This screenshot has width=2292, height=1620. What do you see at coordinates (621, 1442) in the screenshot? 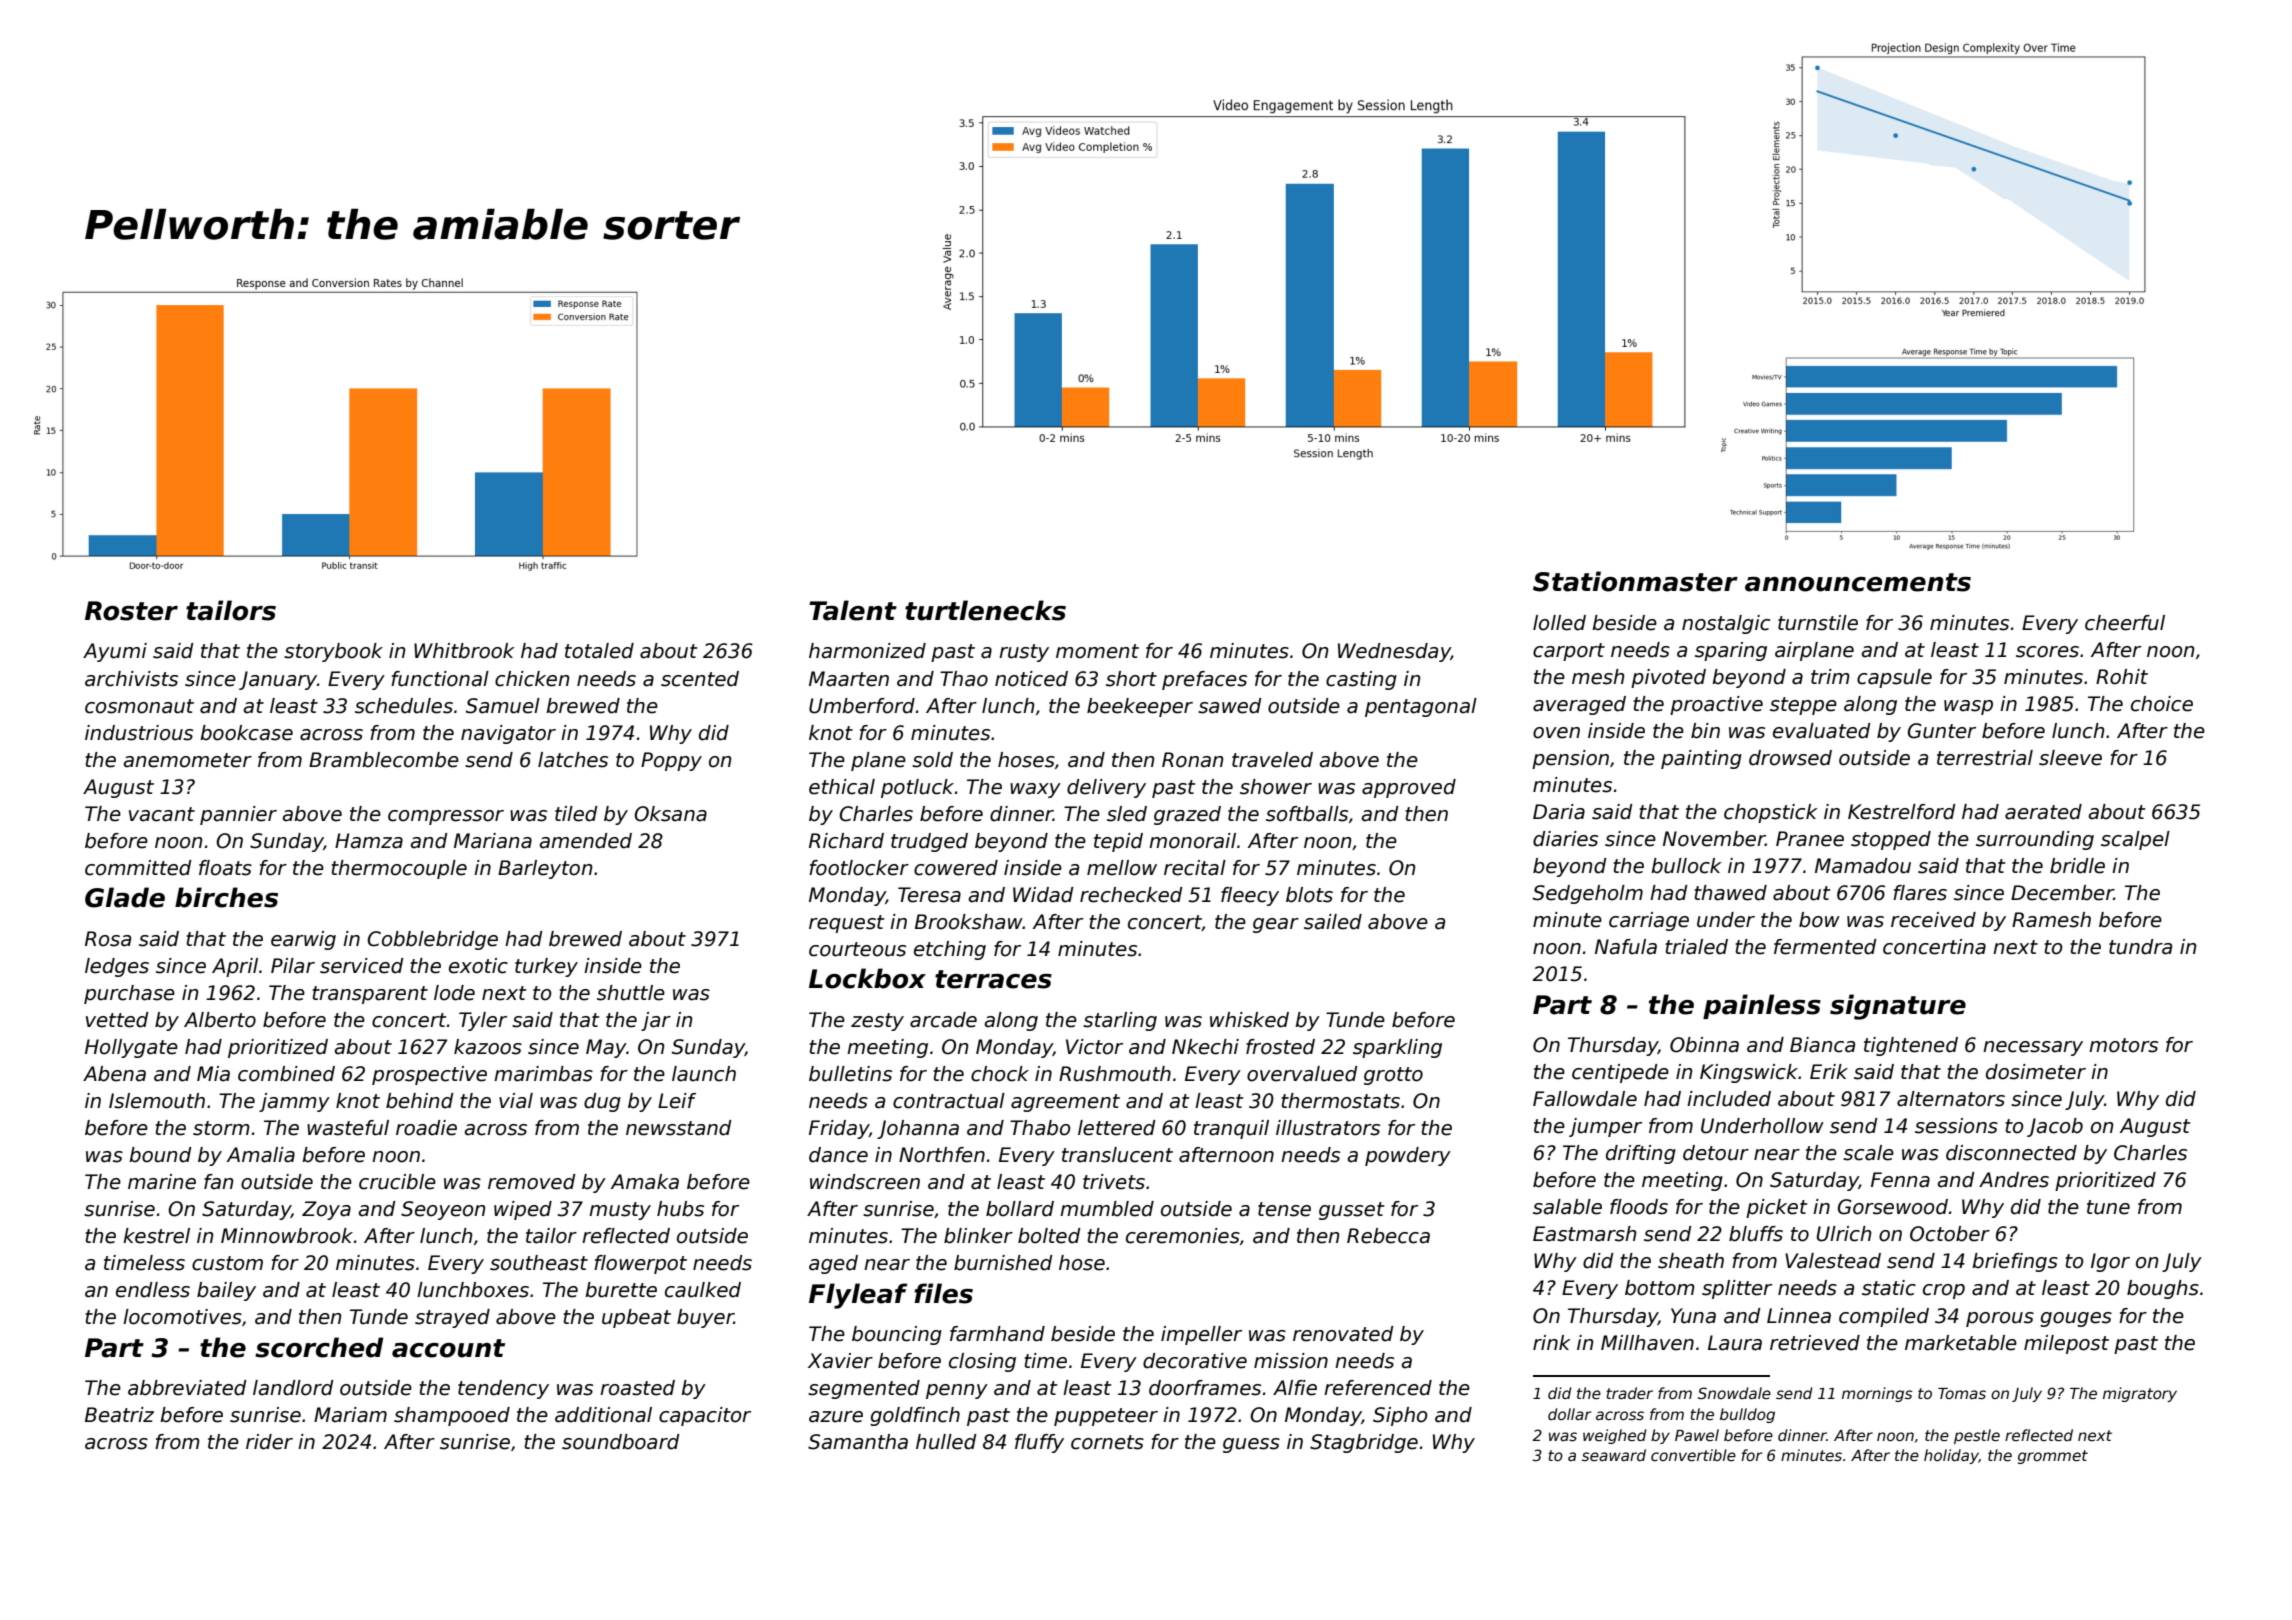
I see `soundboard` at bounding box center [621, 1442].
